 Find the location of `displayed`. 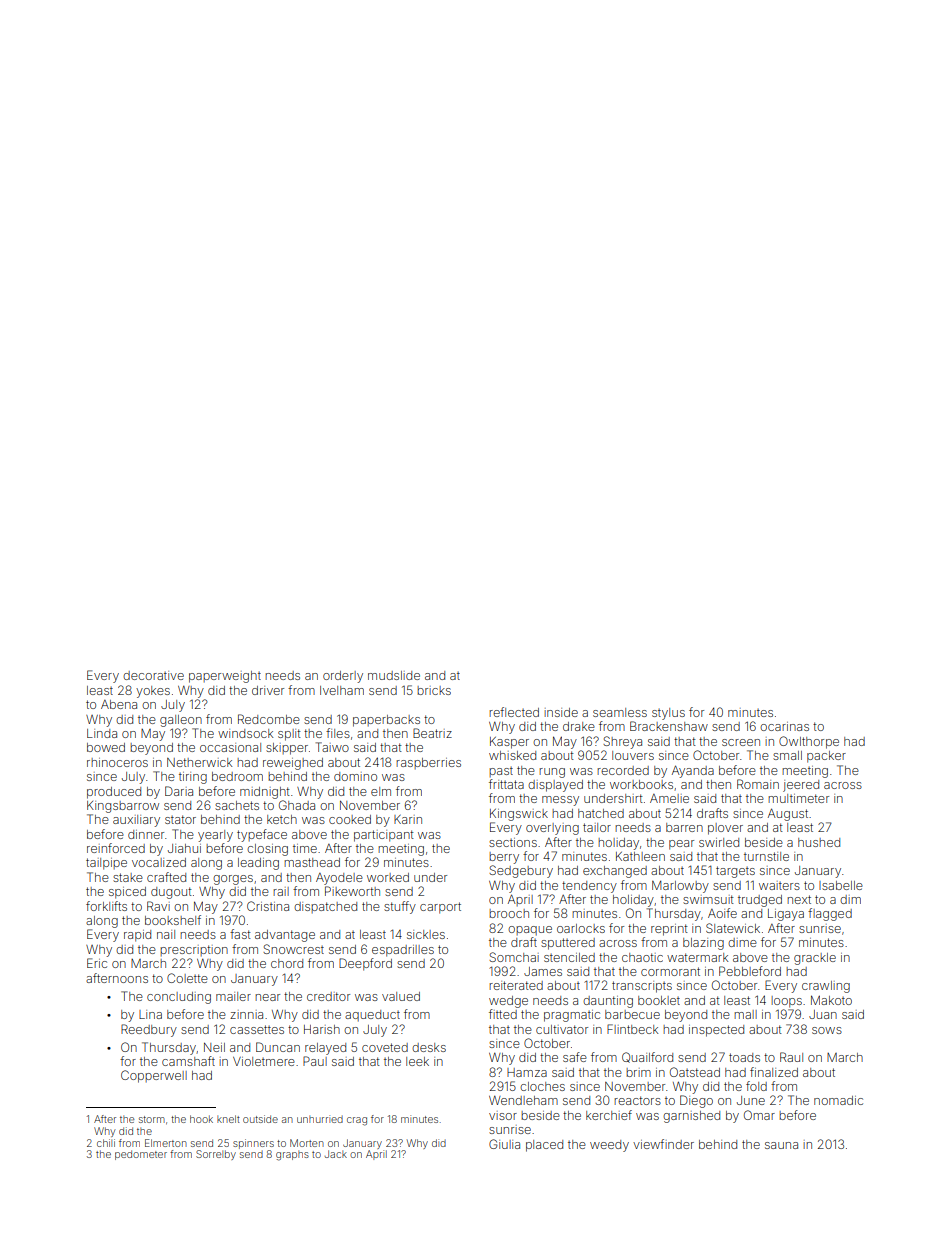

displayed is located at coordinates (555, 786).
